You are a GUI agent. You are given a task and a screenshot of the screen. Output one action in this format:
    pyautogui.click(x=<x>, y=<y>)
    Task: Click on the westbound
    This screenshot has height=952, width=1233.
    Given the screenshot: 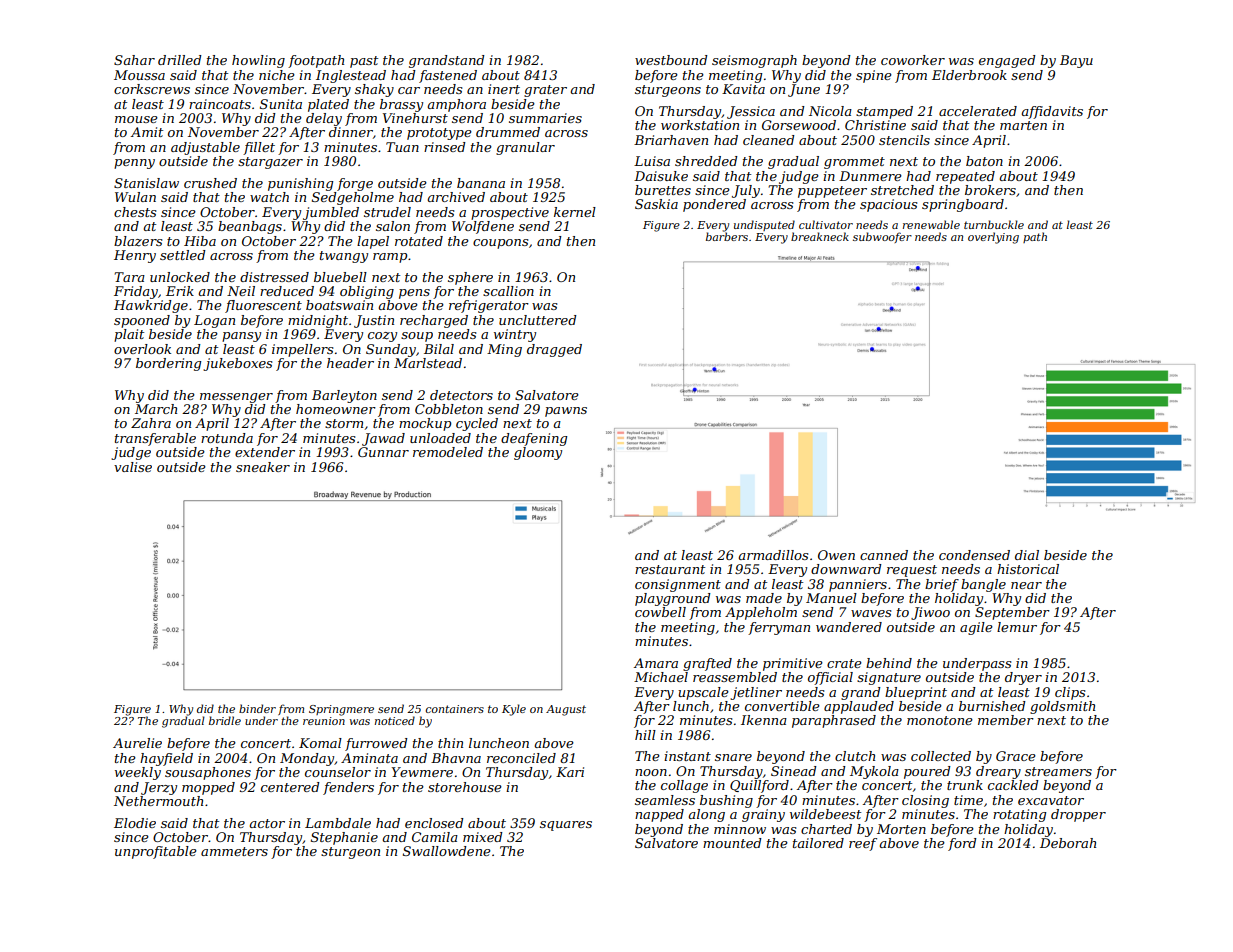 What is the action you would take?
    pyautogui.click(x=671, y=60)
